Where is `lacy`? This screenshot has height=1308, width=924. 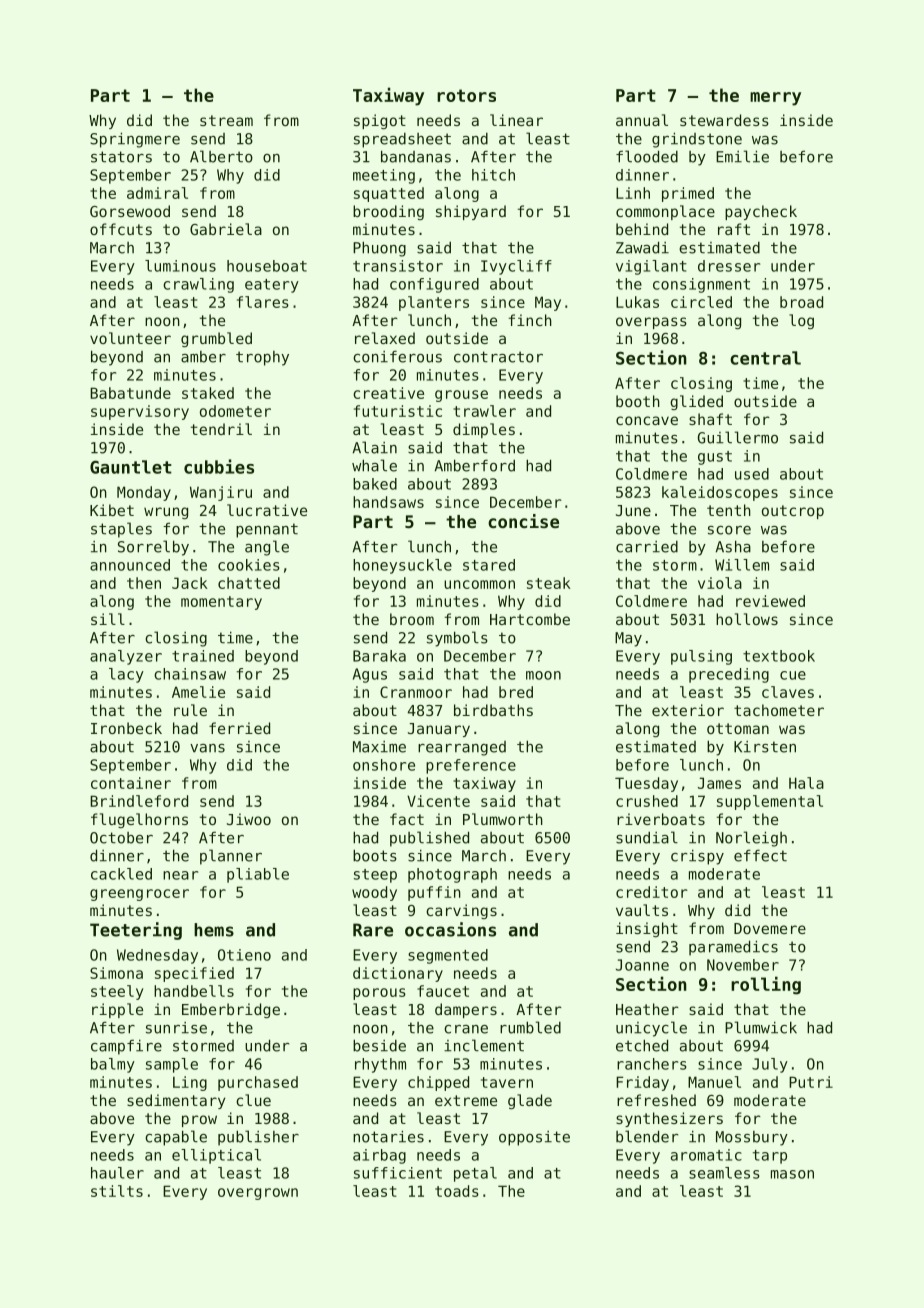
lacy is located at coordinates (126, 675).
